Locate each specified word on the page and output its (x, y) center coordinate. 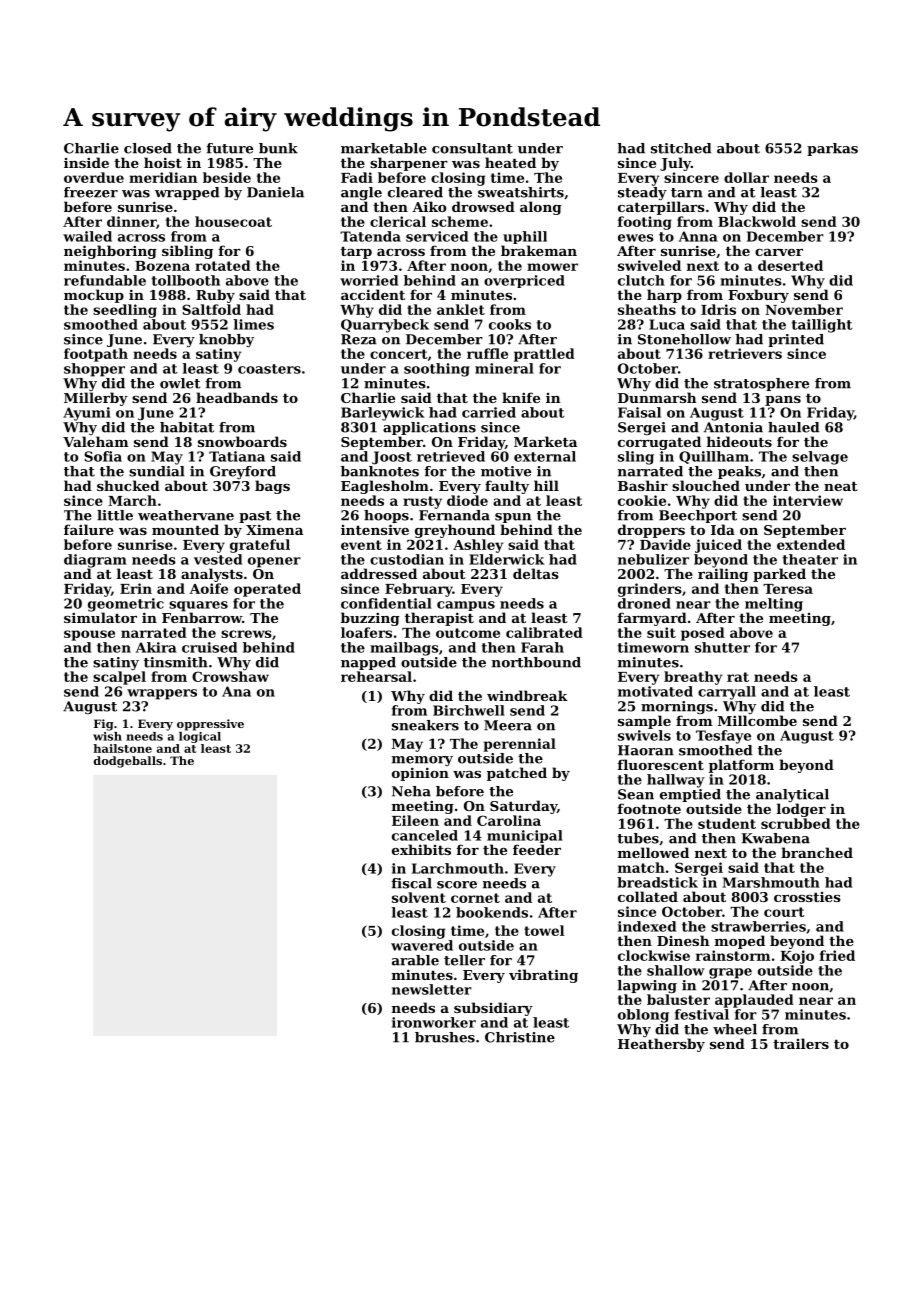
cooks (510, 324)
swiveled (649, 265)
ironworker (434, 1022)
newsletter (432, 989)
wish (107, 736)
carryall (727, 693)
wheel (735, 1029)
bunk (278, 148)
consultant (472, 148)
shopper (94, 370)
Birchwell (469, 710)
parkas (832, 149)
